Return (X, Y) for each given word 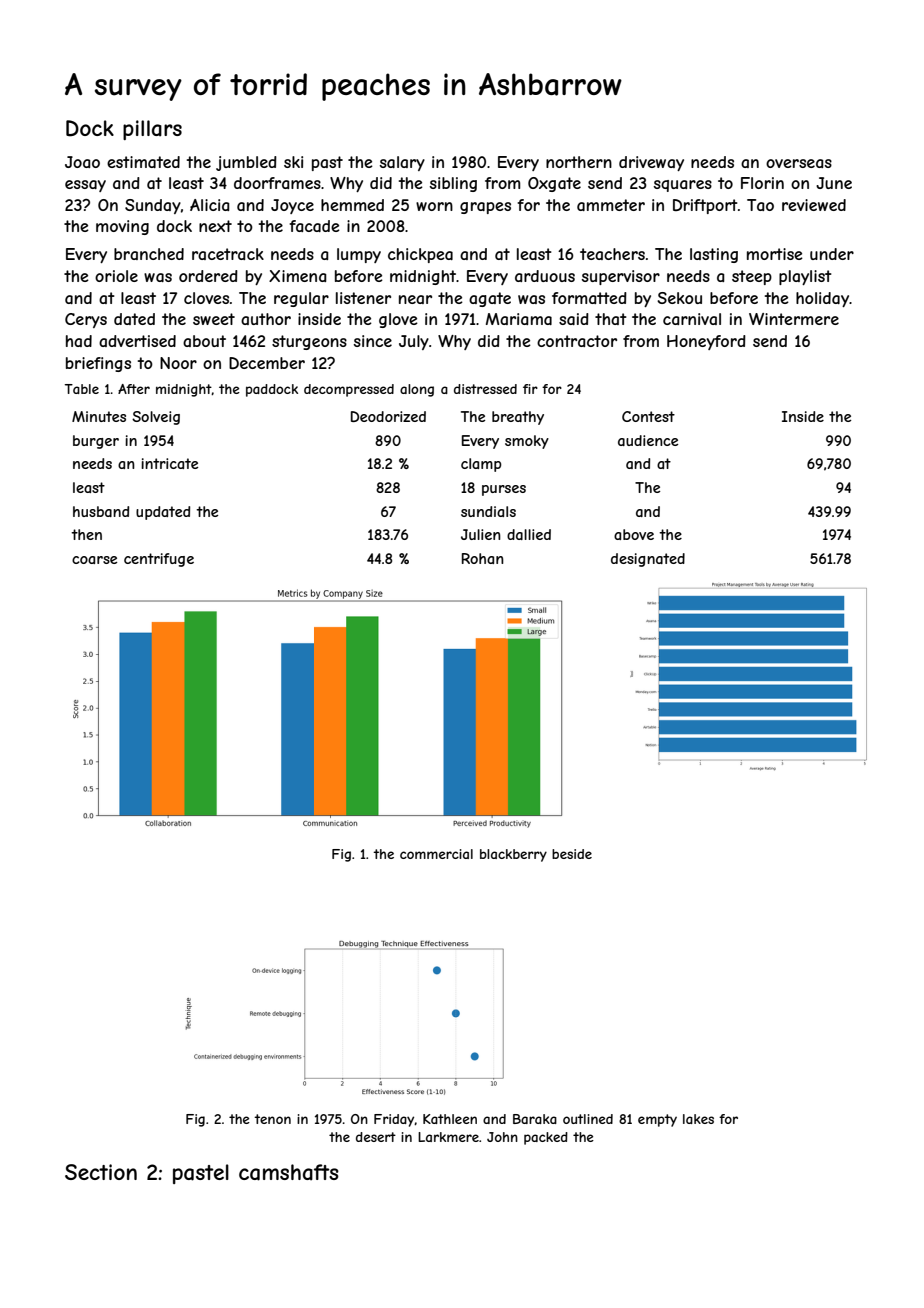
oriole (116, 276)
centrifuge (159, 560)
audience (648, 440)
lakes (698, 1119)
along (417, 390)
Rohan (483, 558)
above (634, 534)
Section (101, 1172)
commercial (436, 854)
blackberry (513, 855)
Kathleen (450, 1119)
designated (648, 560)
